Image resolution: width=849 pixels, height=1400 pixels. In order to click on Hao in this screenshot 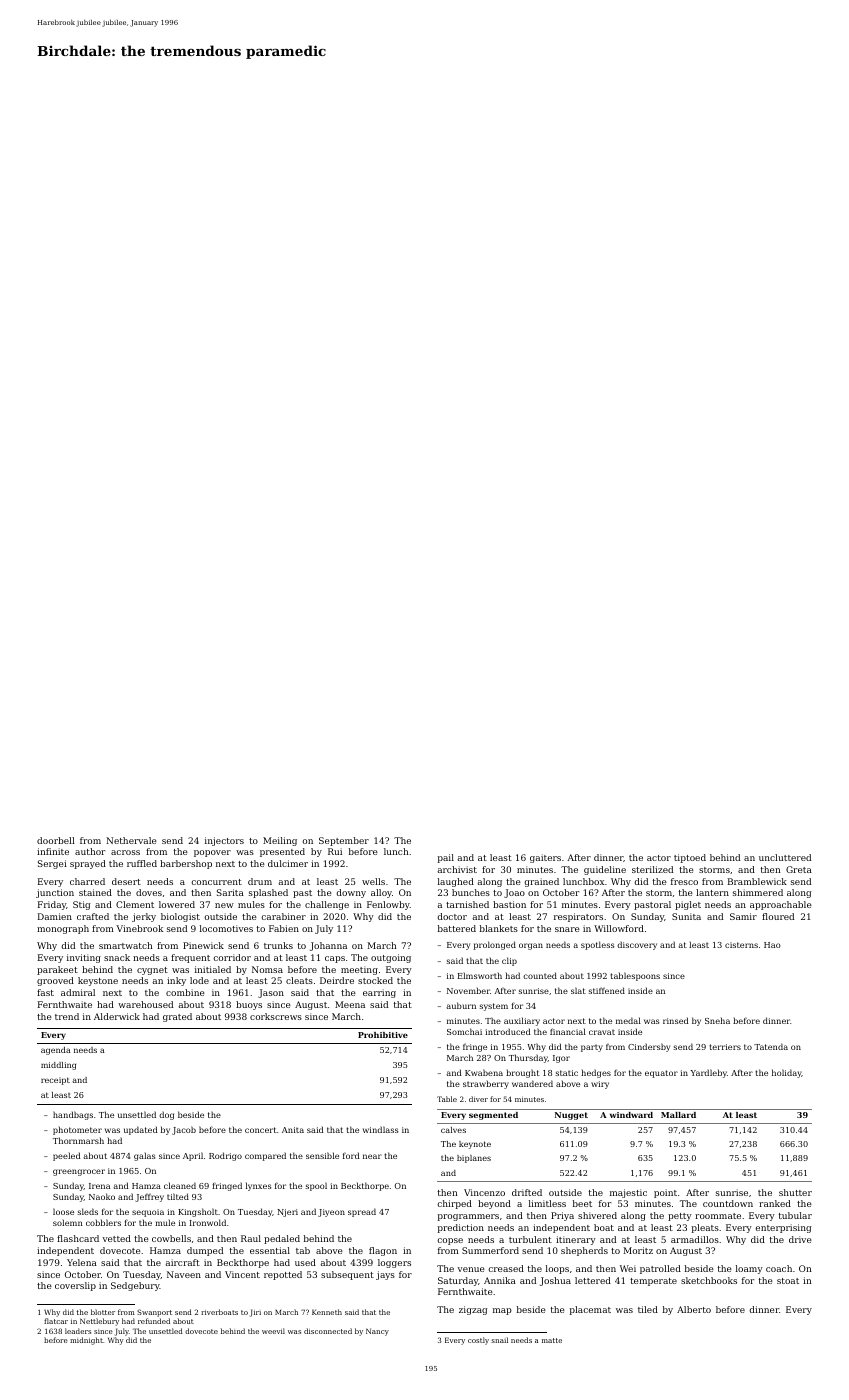, I will do `click(772, 945)`.
